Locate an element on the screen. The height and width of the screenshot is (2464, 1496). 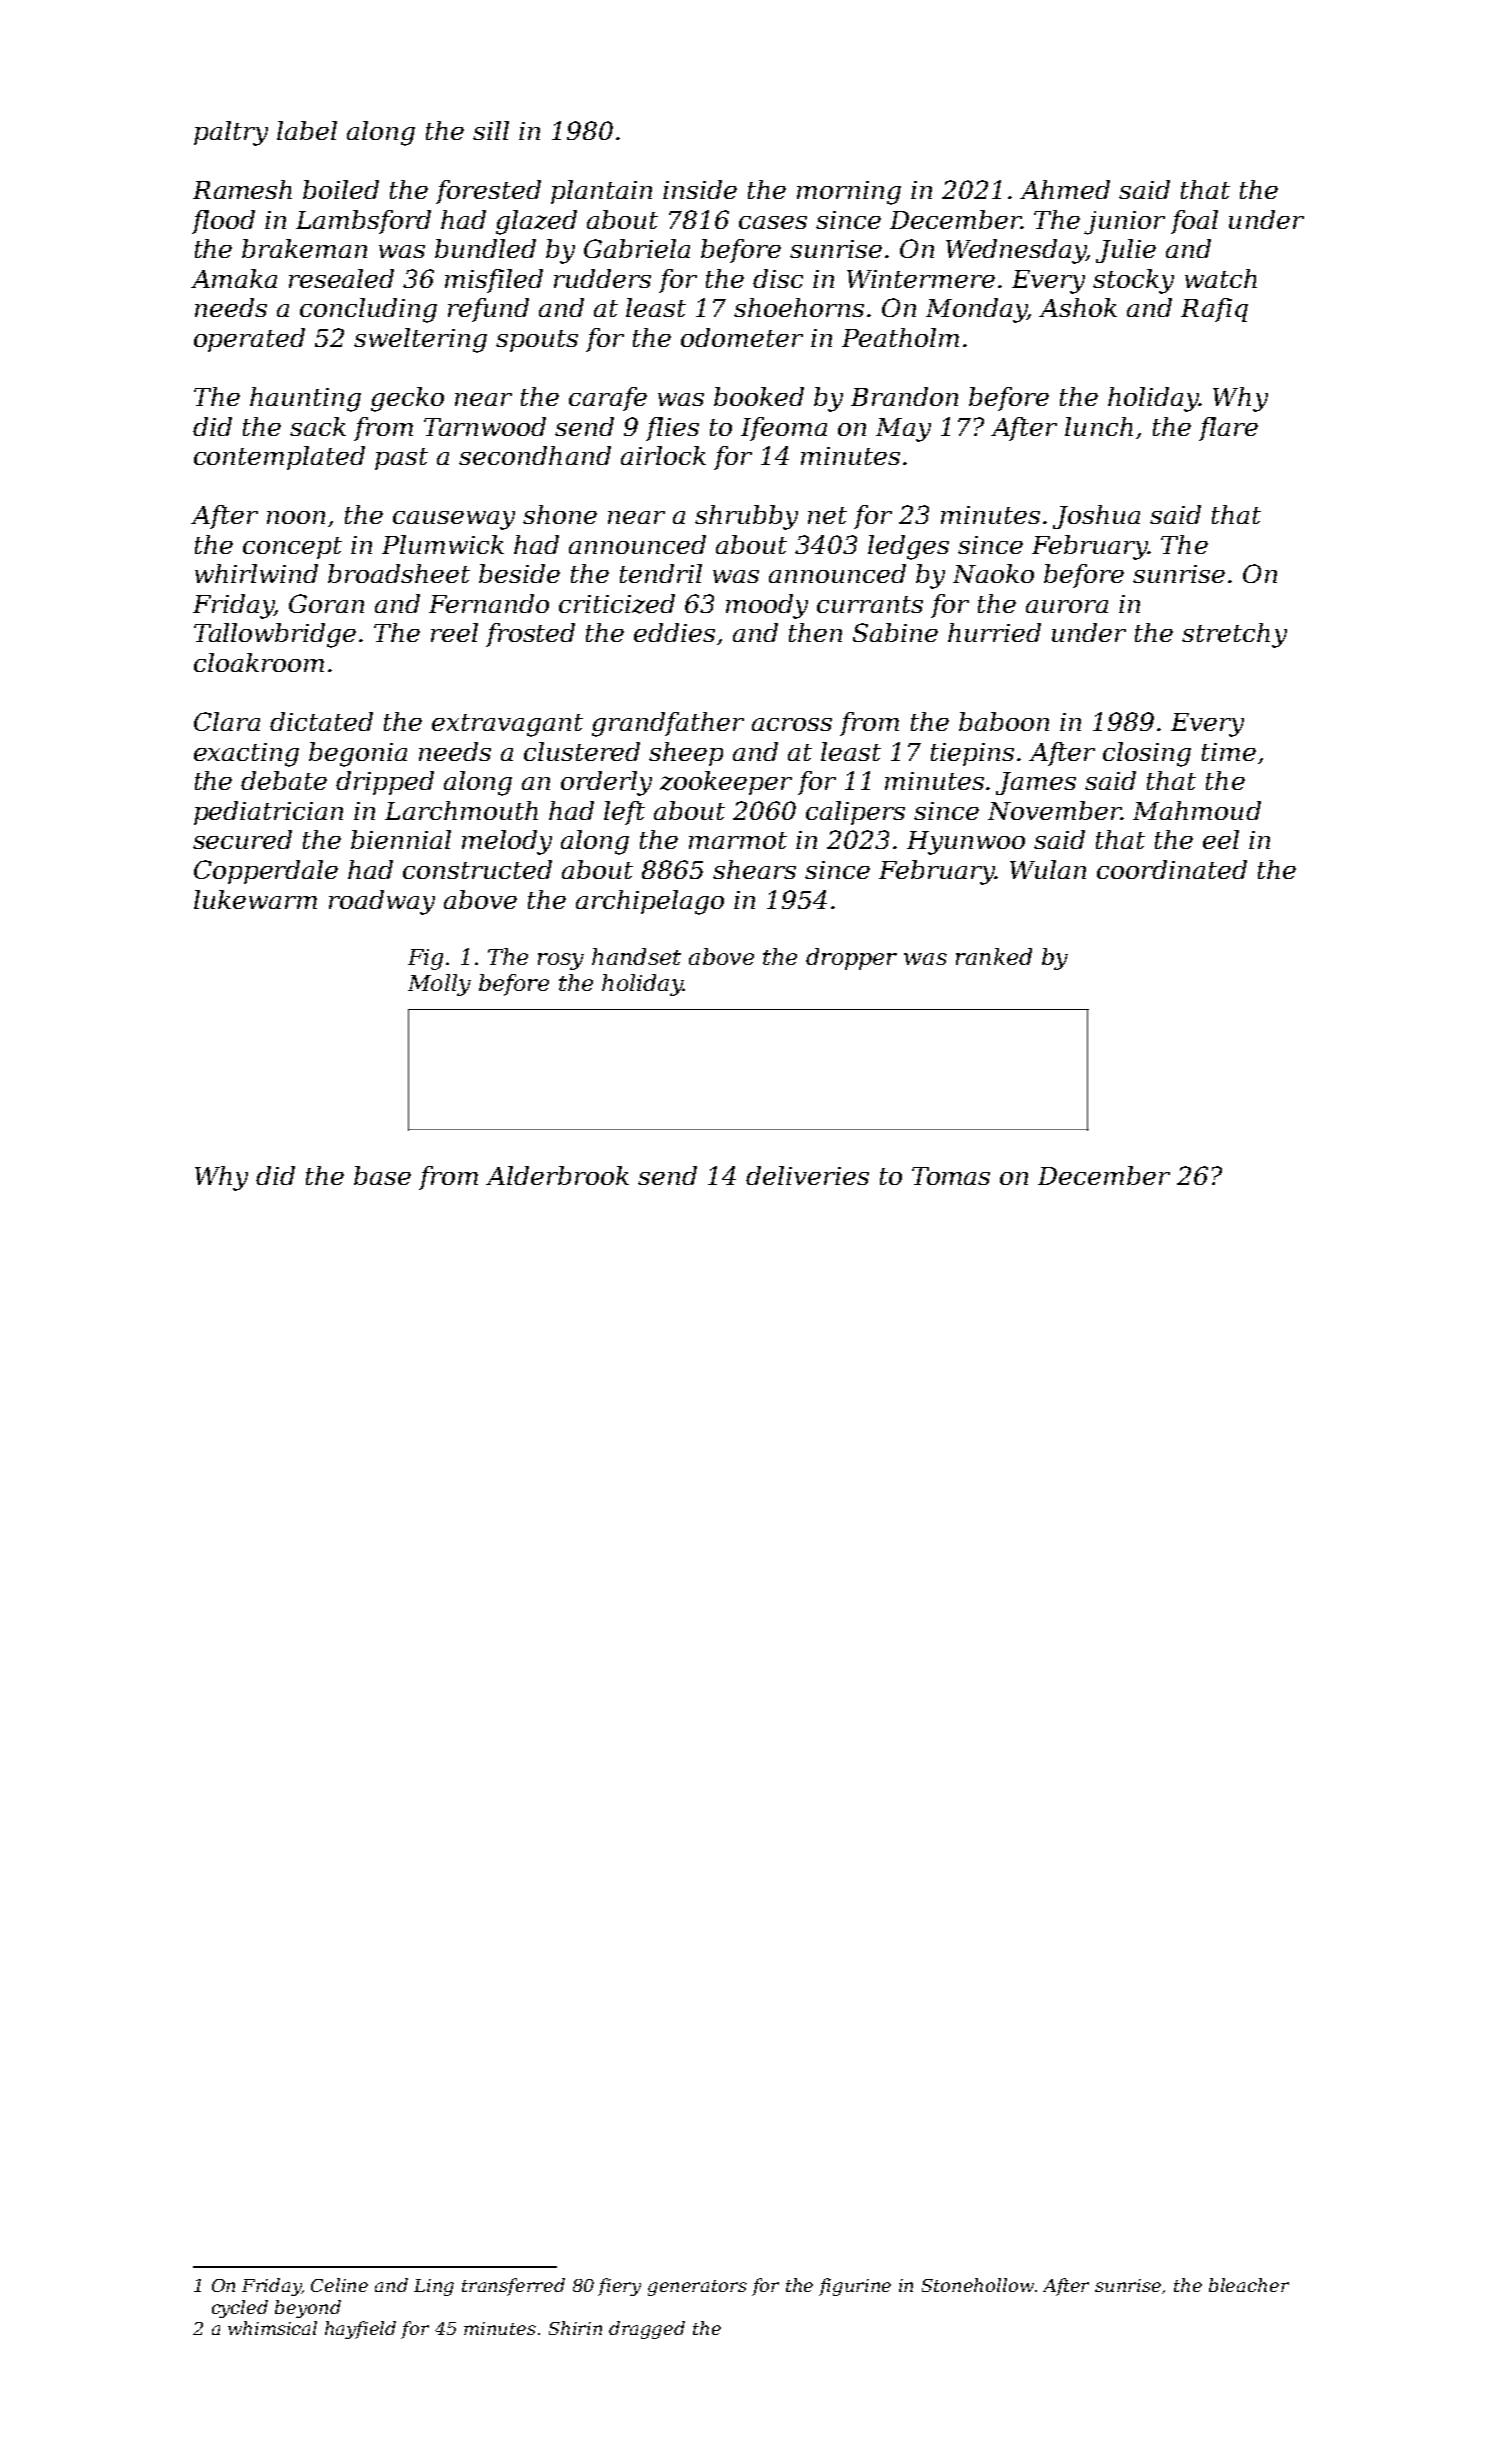
figurine is located at coordinates (855, 2287).
